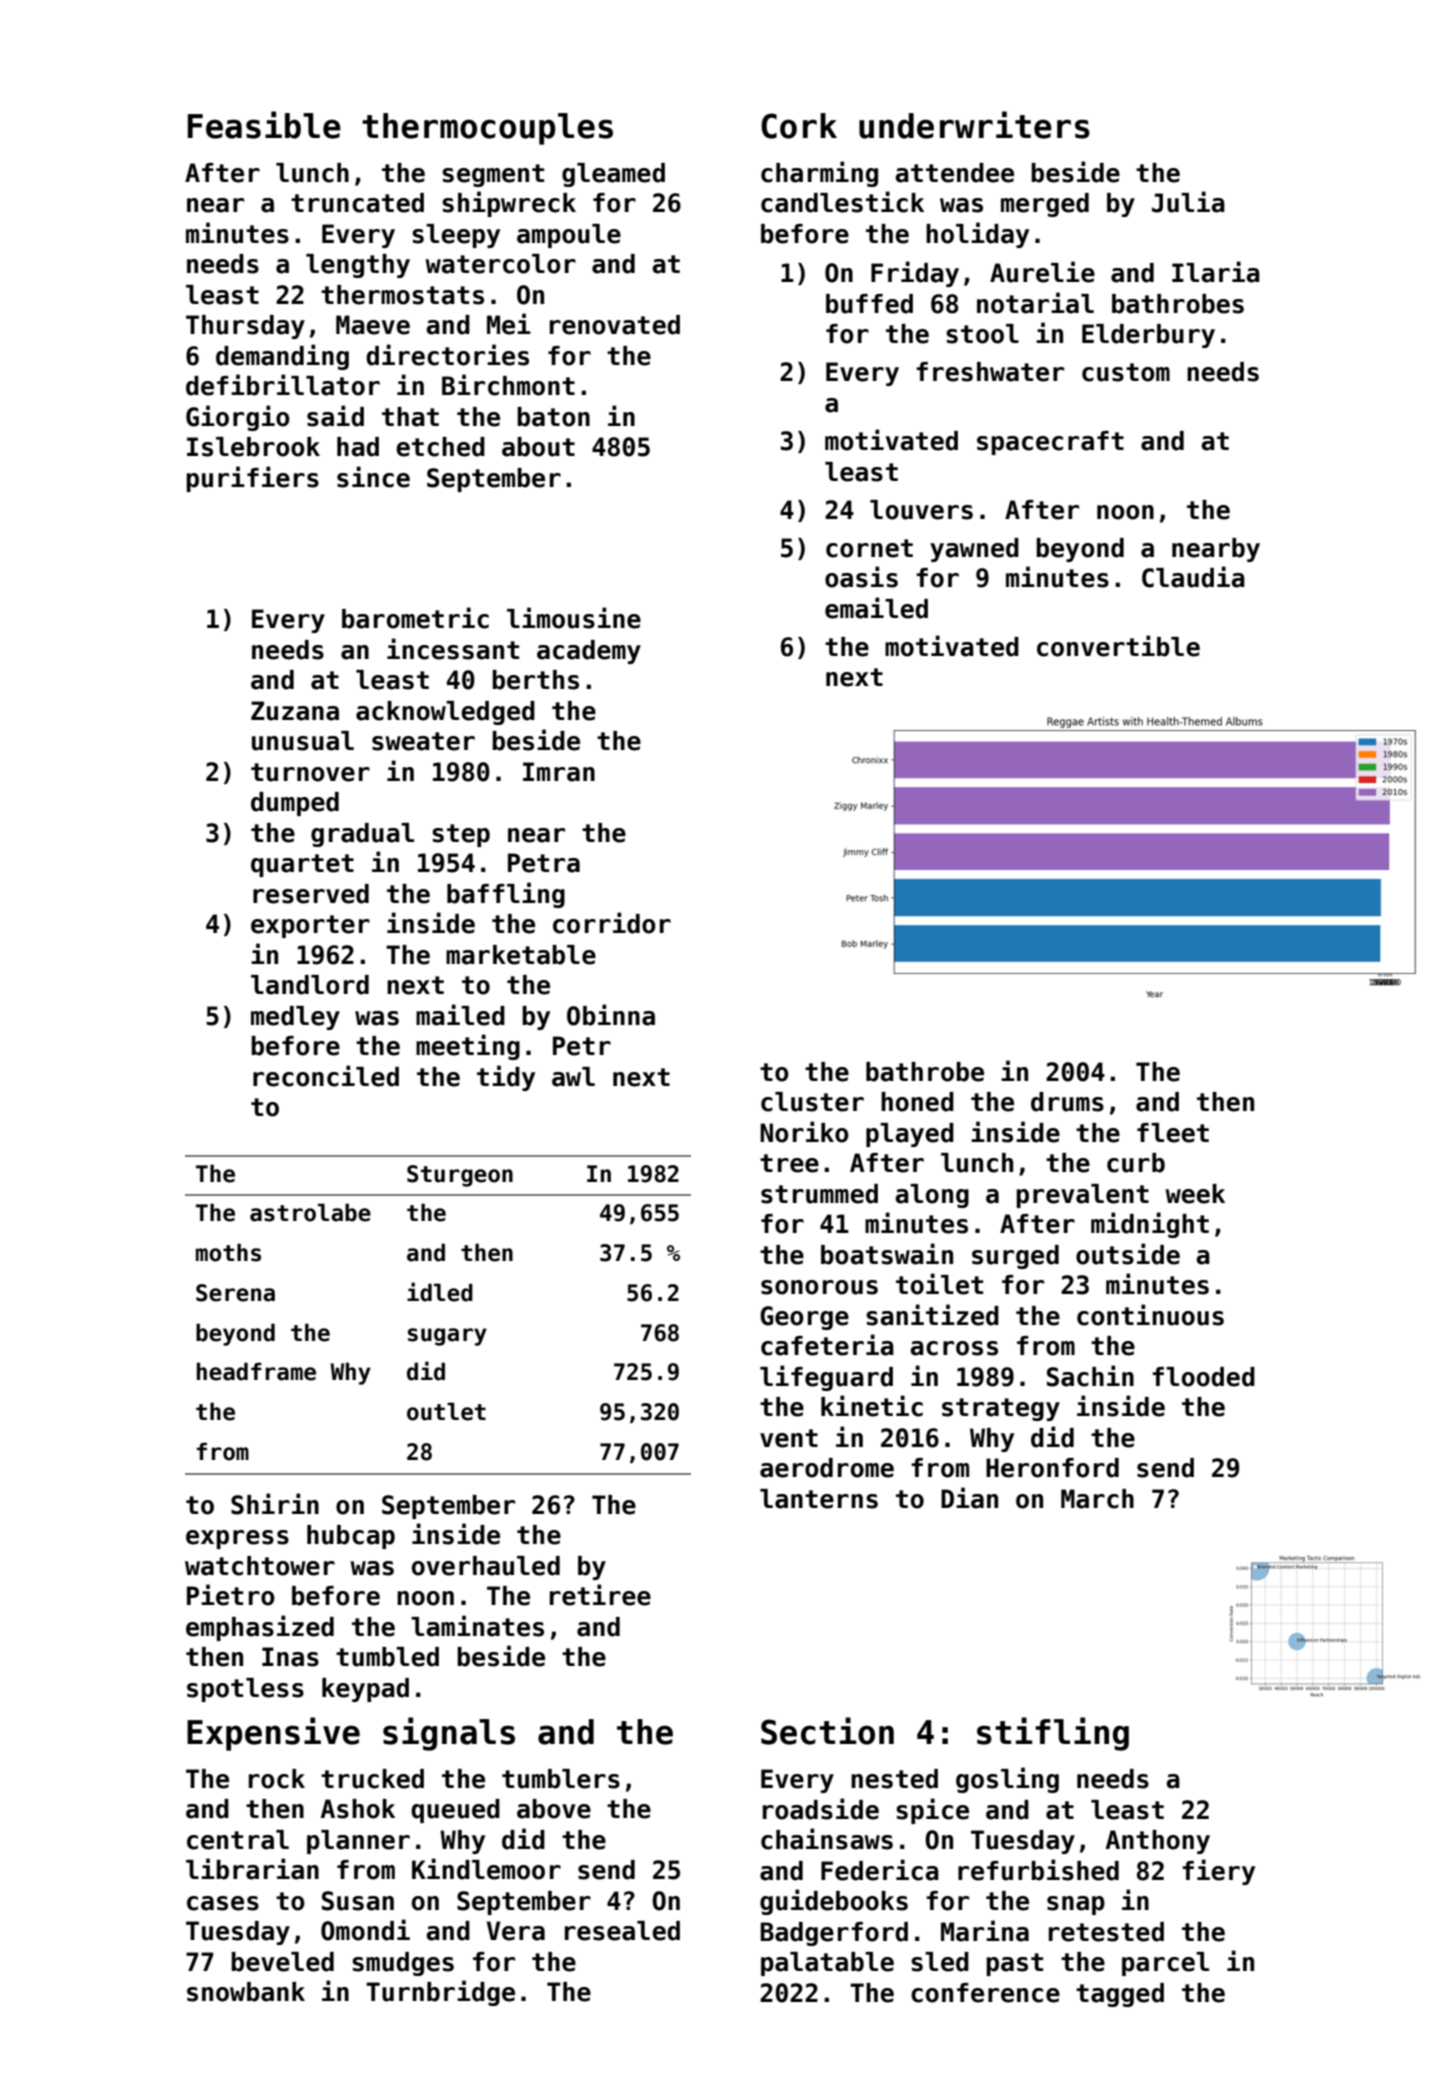  What do you see at coordinates (1067, 1102) in the screenshot?
I see `drums` at bounding box center [1067, 1102].
